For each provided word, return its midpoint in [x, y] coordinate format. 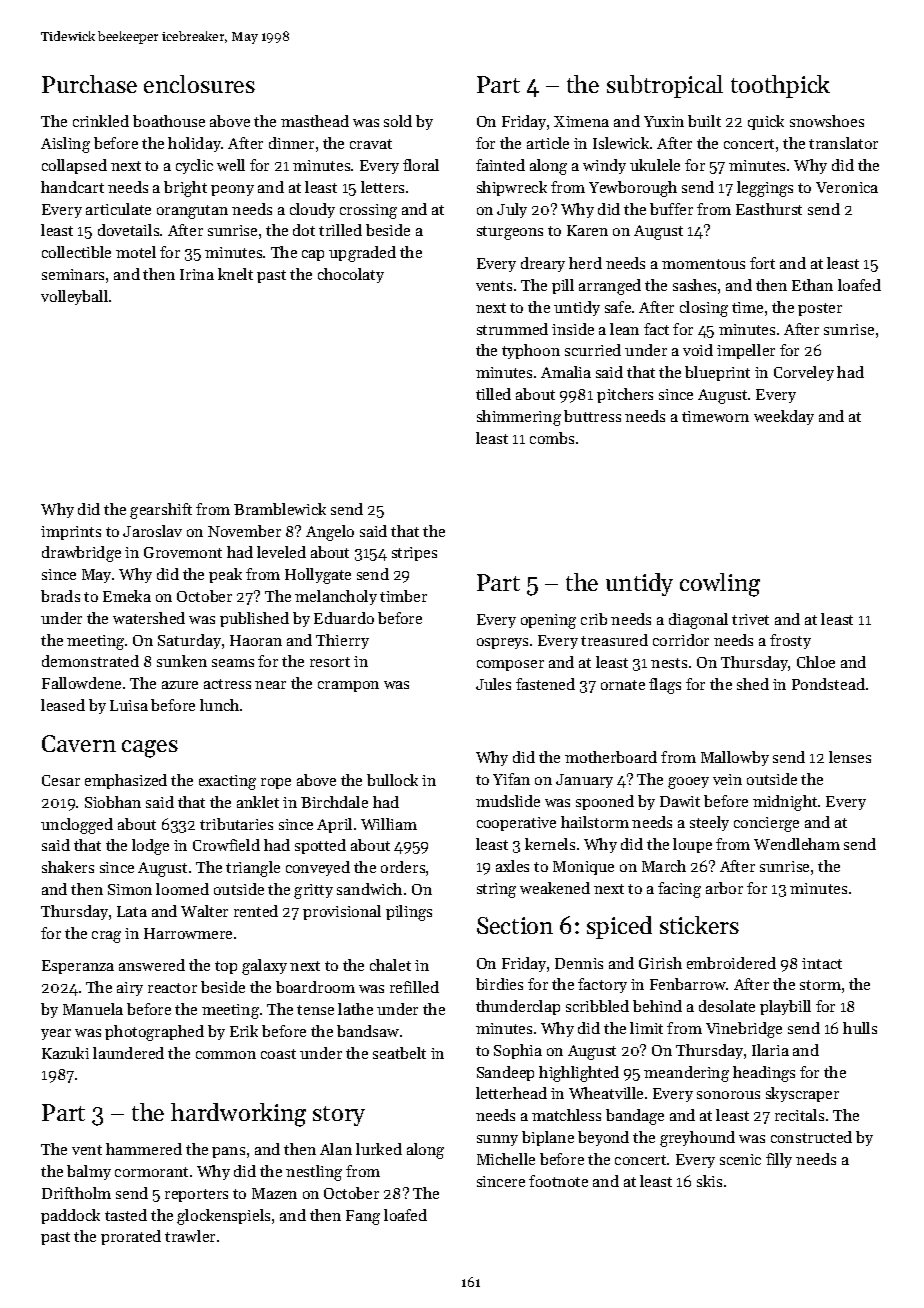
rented [256, 911]
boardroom [315, 987]
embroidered [731, 963]
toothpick [780, 86]
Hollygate [318, 576]
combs [552, 438]
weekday [784, 417]
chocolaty [351, 275]
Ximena [581, 121]
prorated [131, 1237]
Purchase [89, 84]
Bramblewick [280, 509]
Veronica [847, 187]
